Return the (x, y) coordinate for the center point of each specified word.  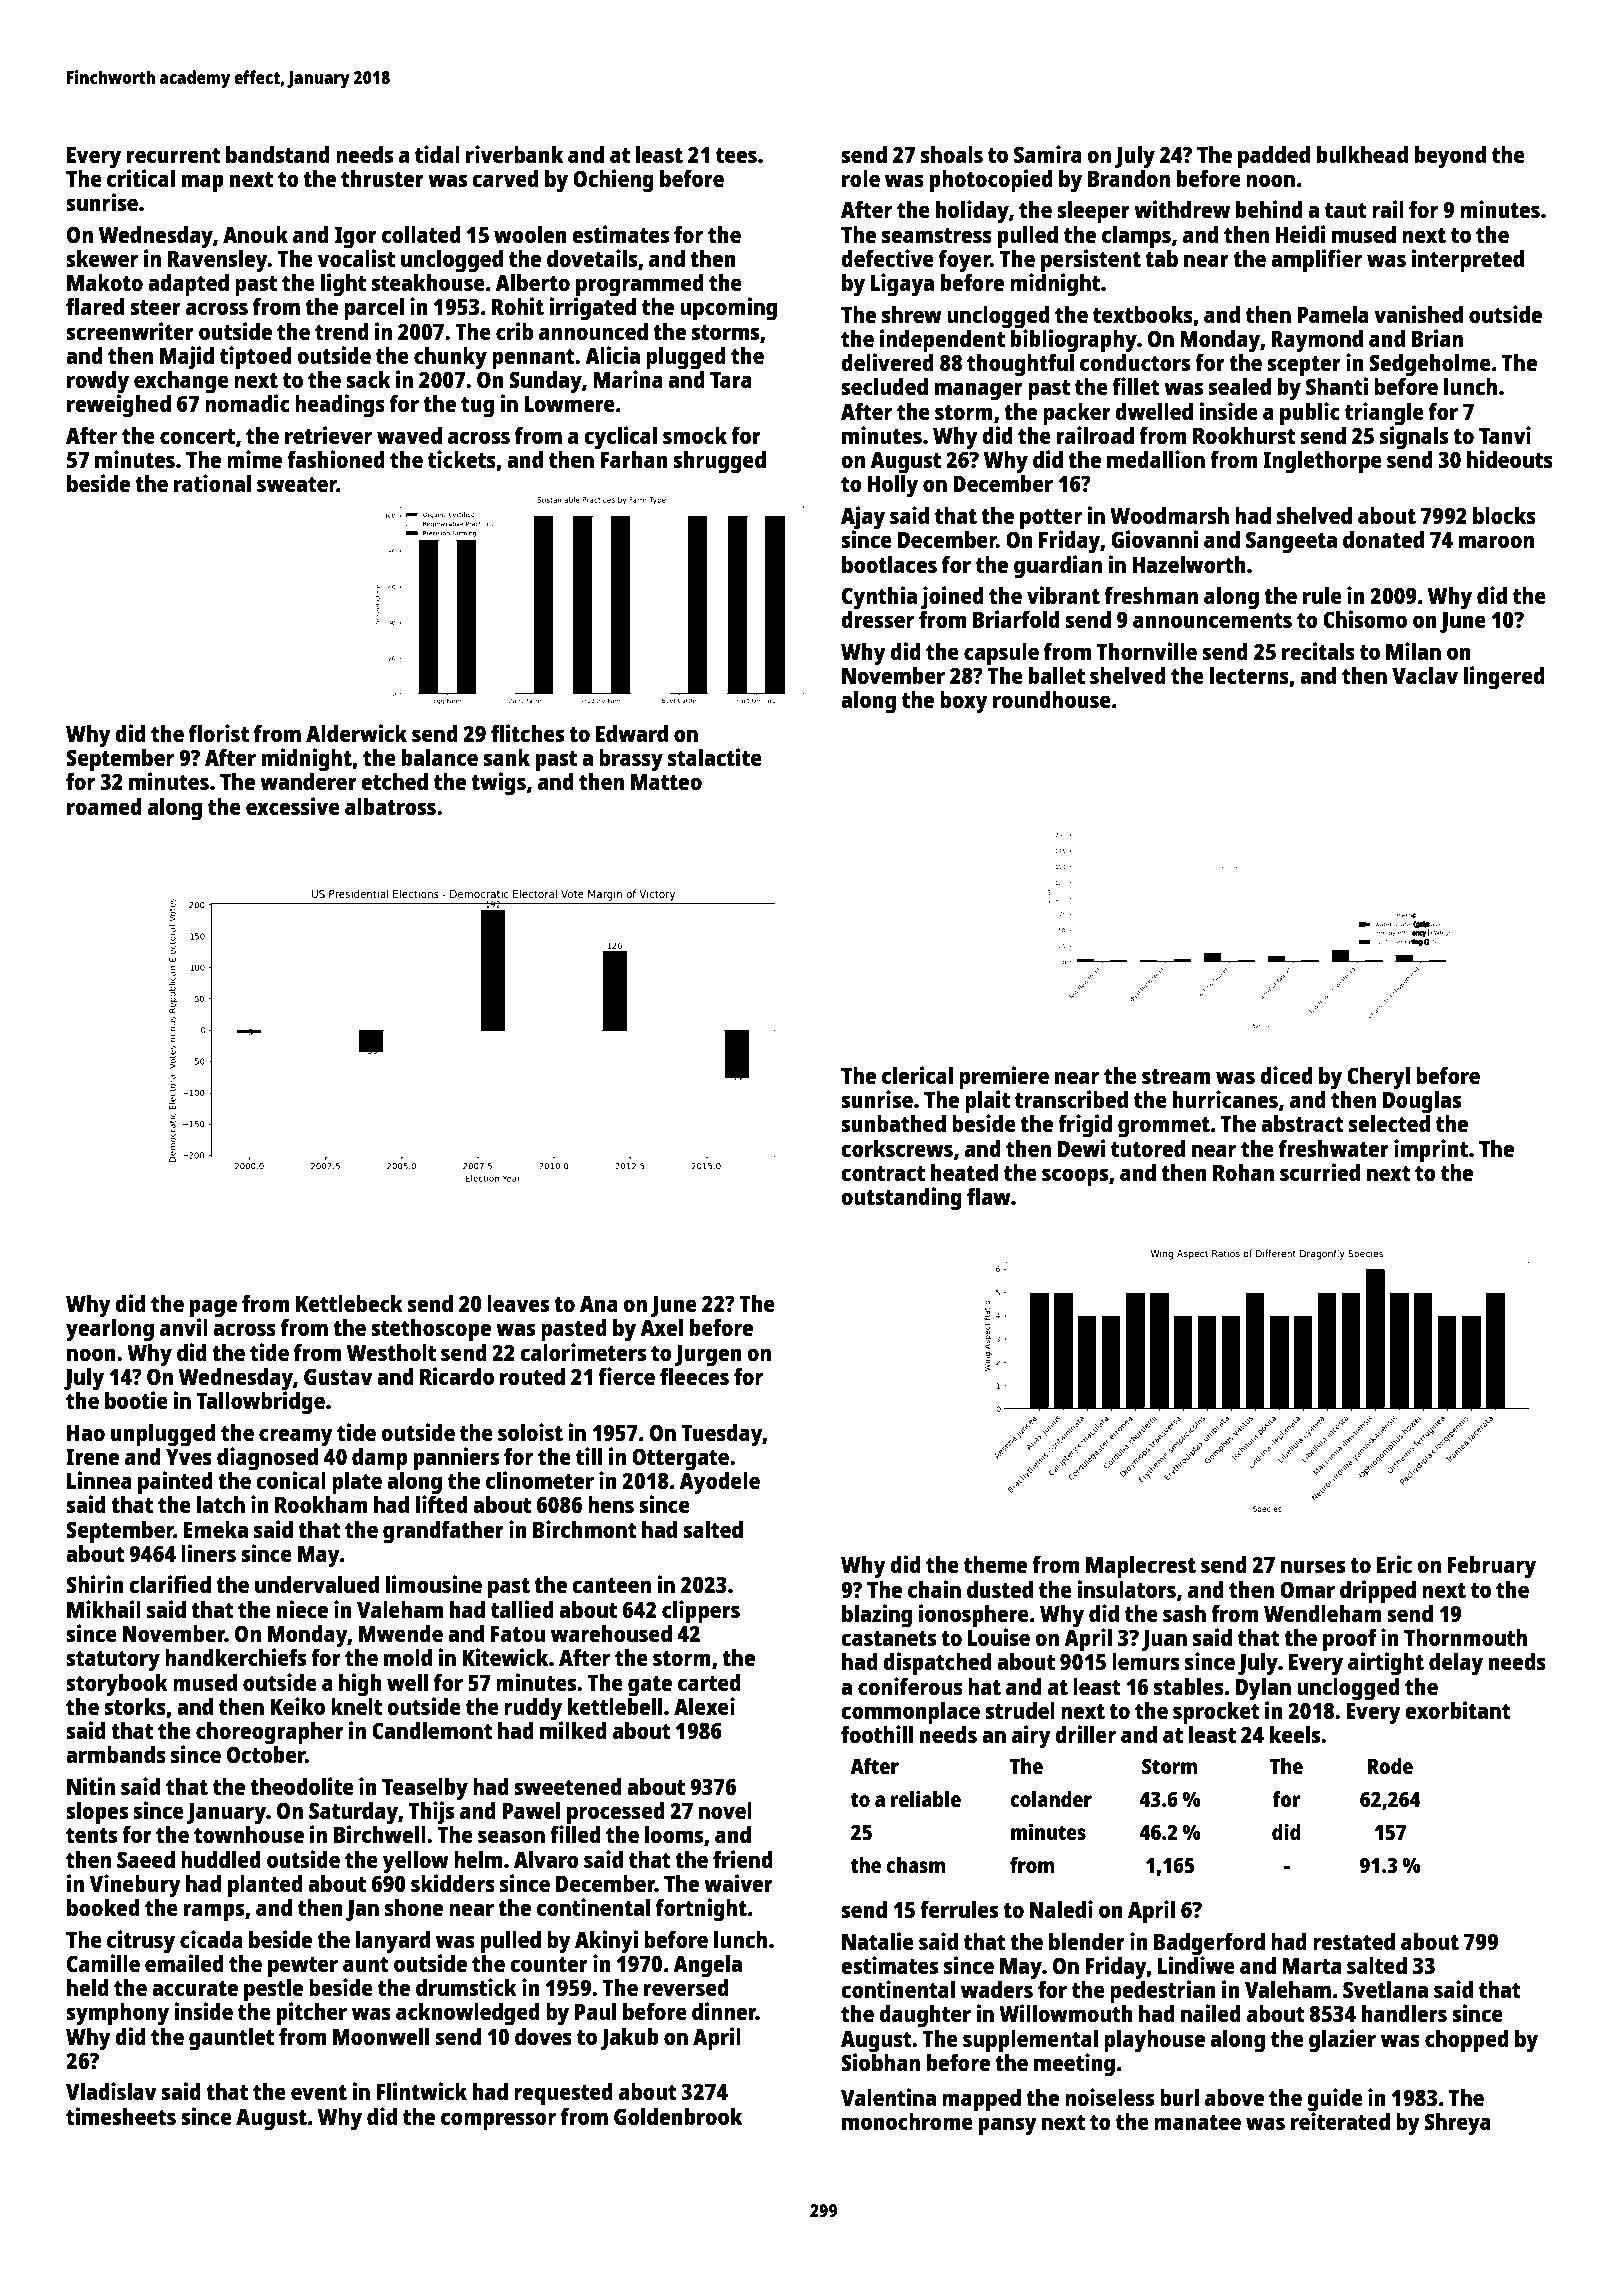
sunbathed (893, 1123)
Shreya (1457, 2124)
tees (736, 155)
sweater (297, 484)
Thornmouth (1465, 1637)
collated (421, 234)
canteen (611, 1585)
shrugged (719, 462)
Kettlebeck (349, 1303)
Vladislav (111, 2091)
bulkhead (1362, 154)
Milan (1413, 651)
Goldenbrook (678, 2116)
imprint (1431, 1151)
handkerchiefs (235, 1657)
